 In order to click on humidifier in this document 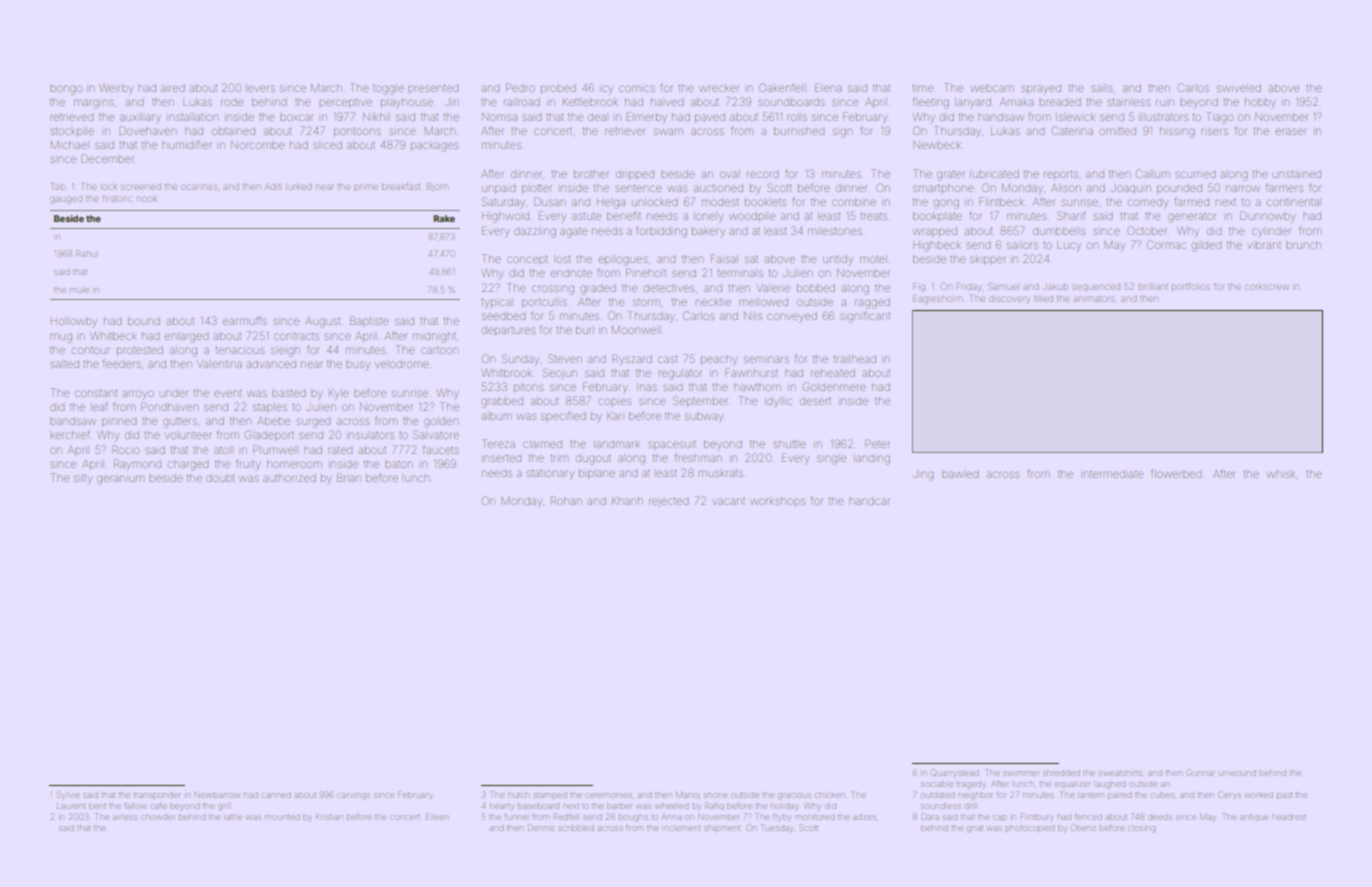, I will do `click(186, 144)`.
